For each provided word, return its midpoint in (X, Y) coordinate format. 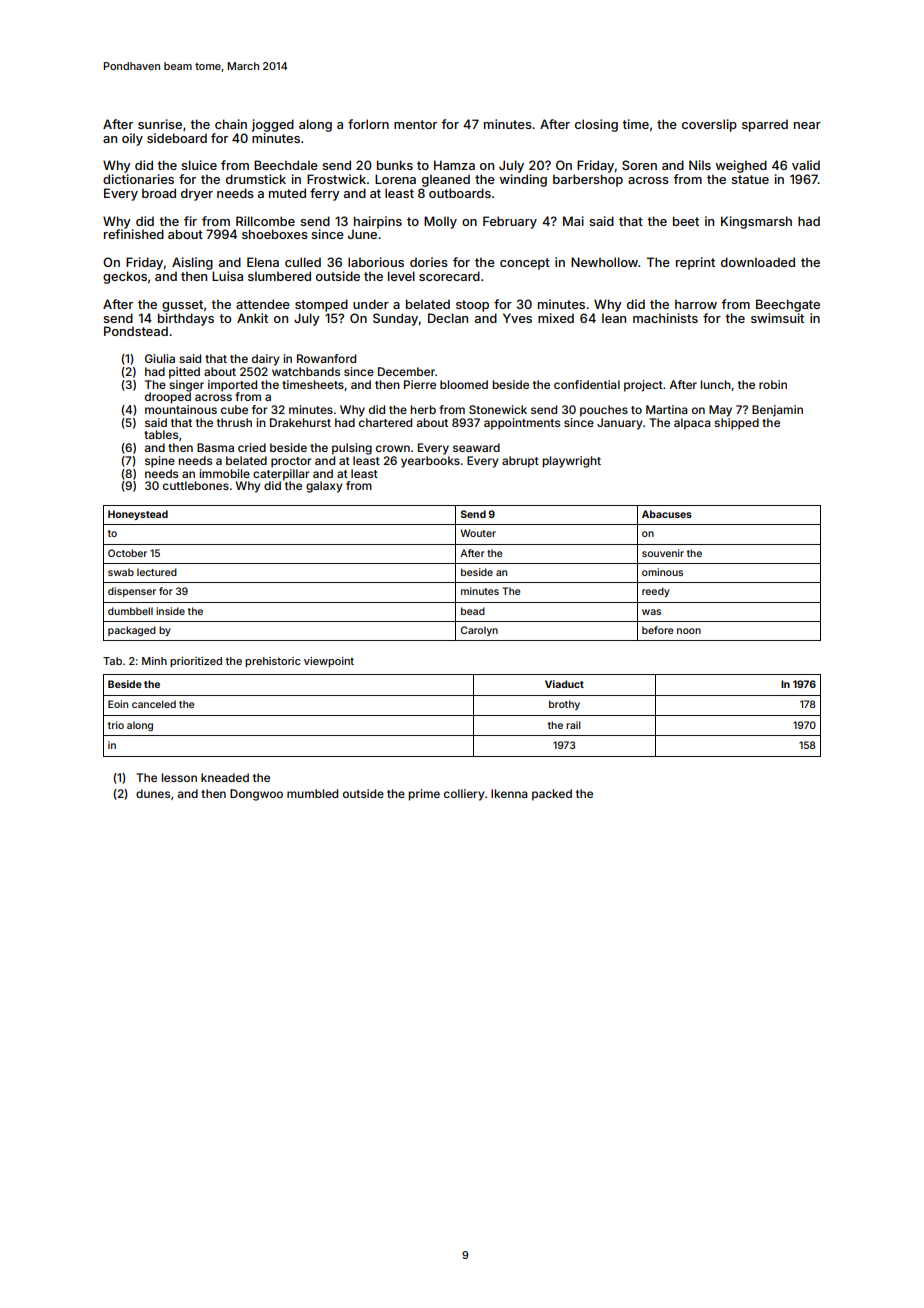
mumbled (312, 793)
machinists (665, 318)
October (127, 553)
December (406, 371)
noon (689, 631)
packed (552, 795)
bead (473, 611)
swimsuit (777, 318)
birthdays (186, 319)
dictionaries (138, 179)
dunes (153, 793)
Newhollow (604, 262)
